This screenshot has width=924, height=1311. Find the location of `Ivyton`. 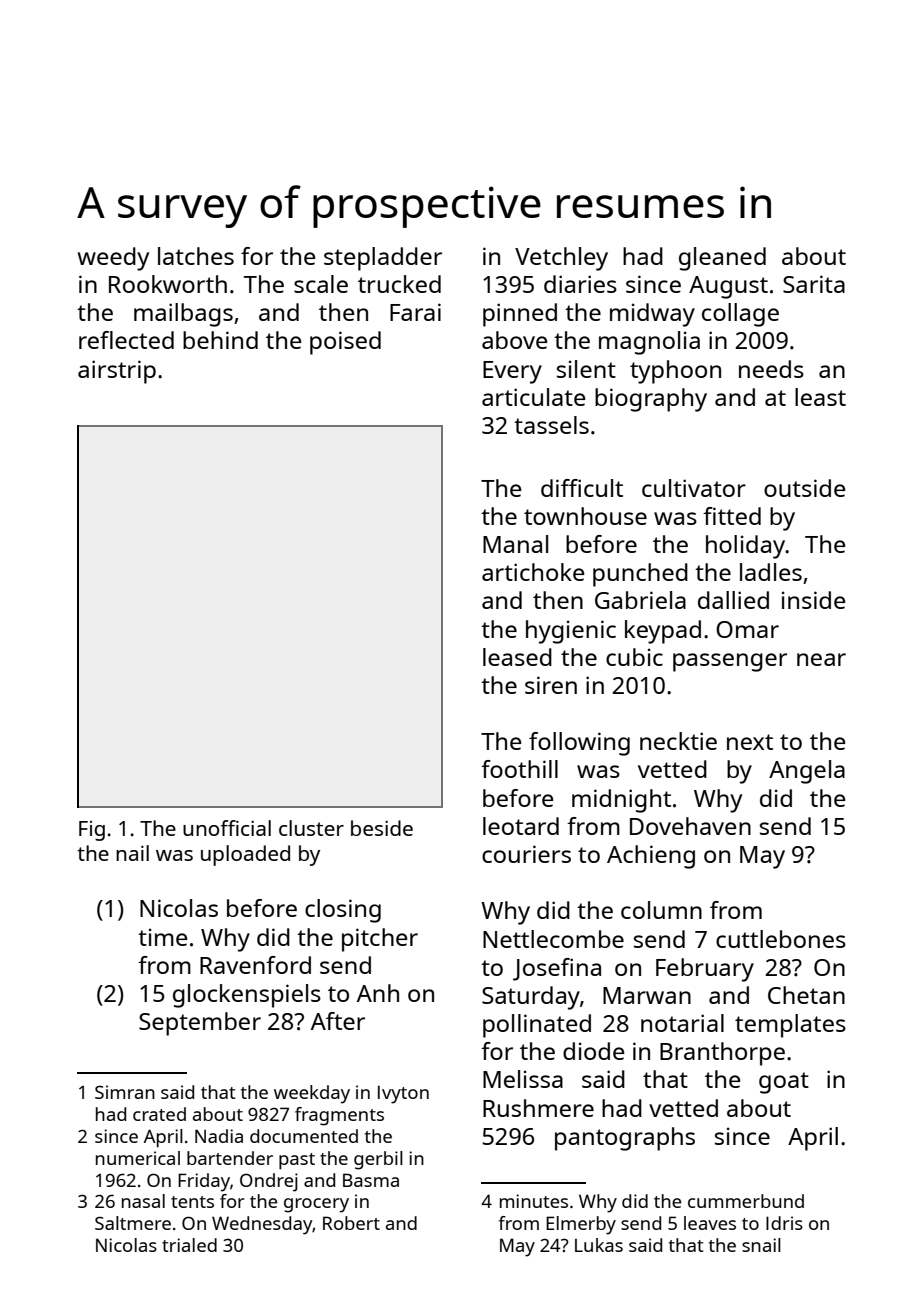

Ivyton is located at coordinates (403, 1094).
